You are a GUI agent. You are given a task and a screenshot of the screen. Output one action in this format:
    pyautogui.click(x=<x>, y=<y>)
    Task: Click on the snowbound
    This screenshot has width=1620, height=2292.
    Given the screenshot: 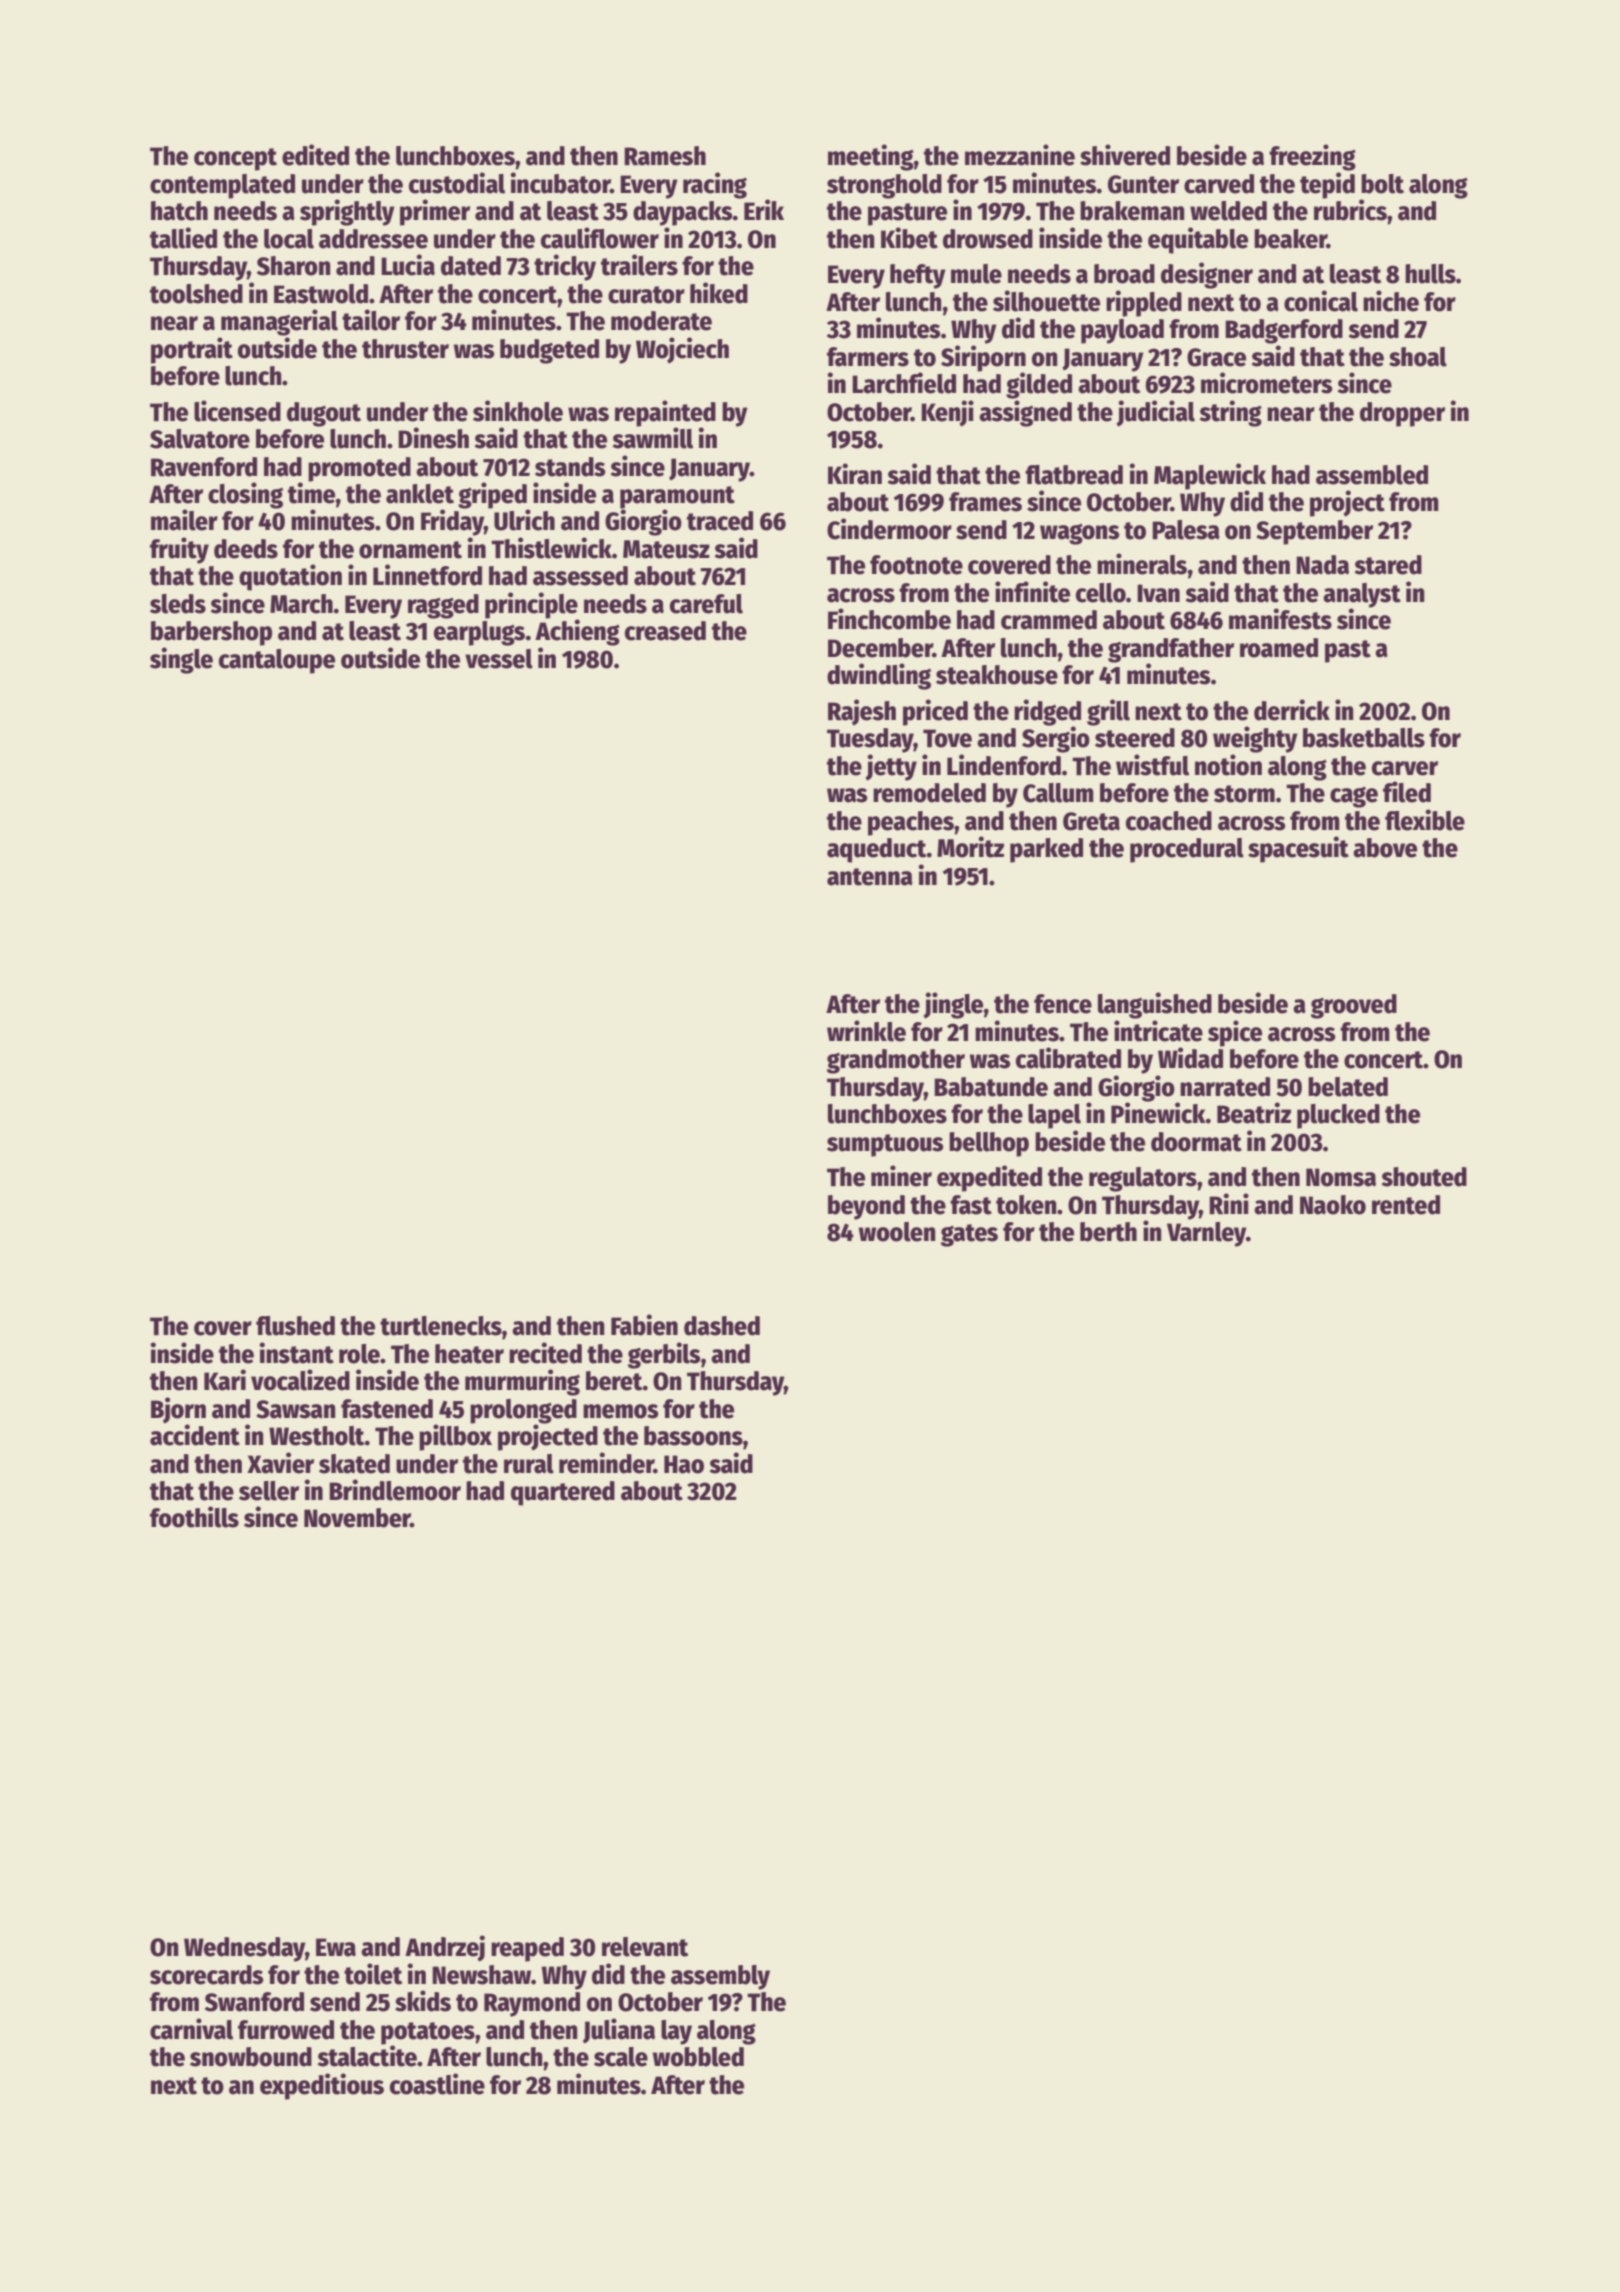 What is the action you would take?
    pyautogui.click(x=251, y=2057)
